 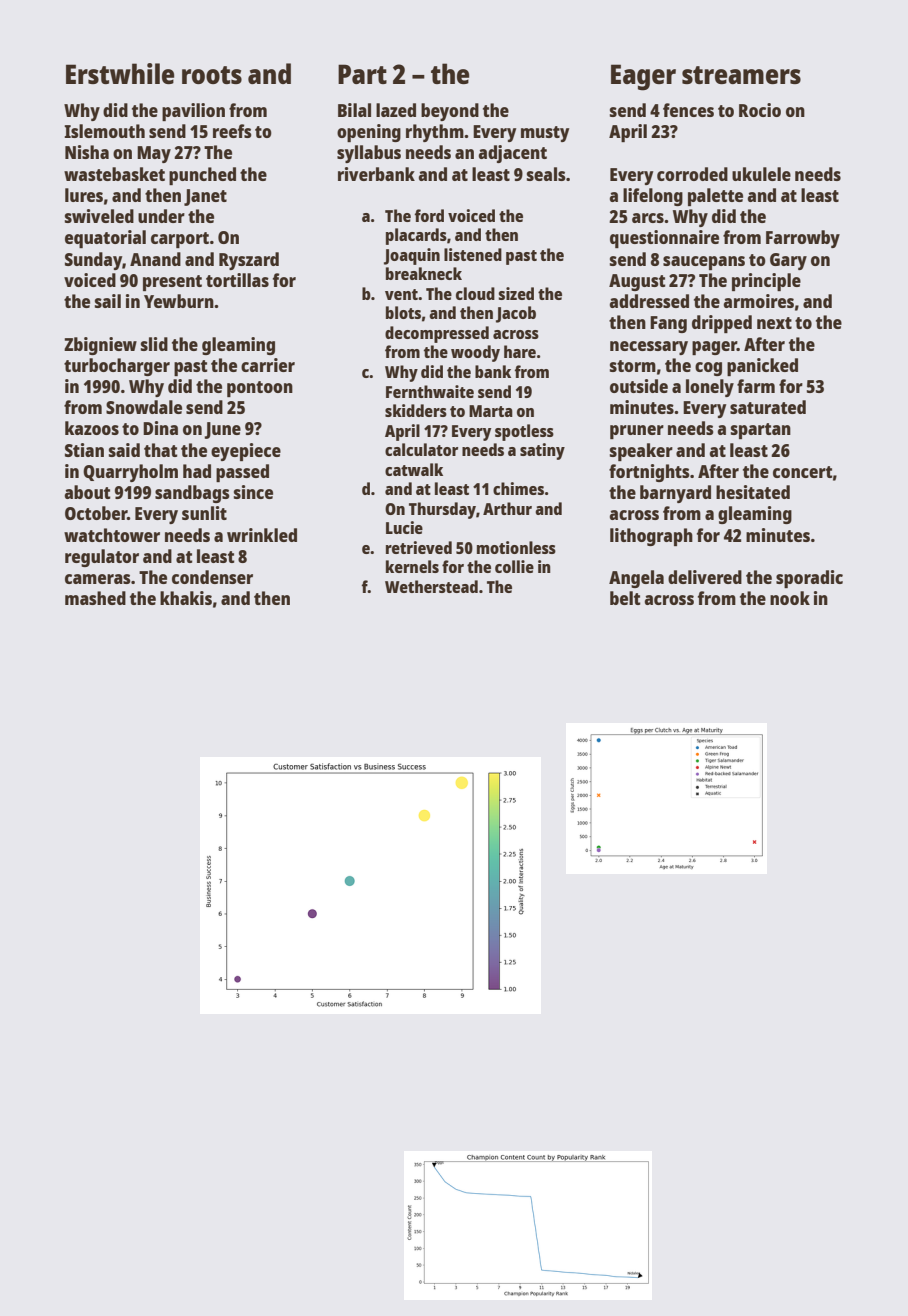 What do you see at coordinates (369, 154) in the screenshot?
I see `syllabus` at bounding box center [369, 154].
